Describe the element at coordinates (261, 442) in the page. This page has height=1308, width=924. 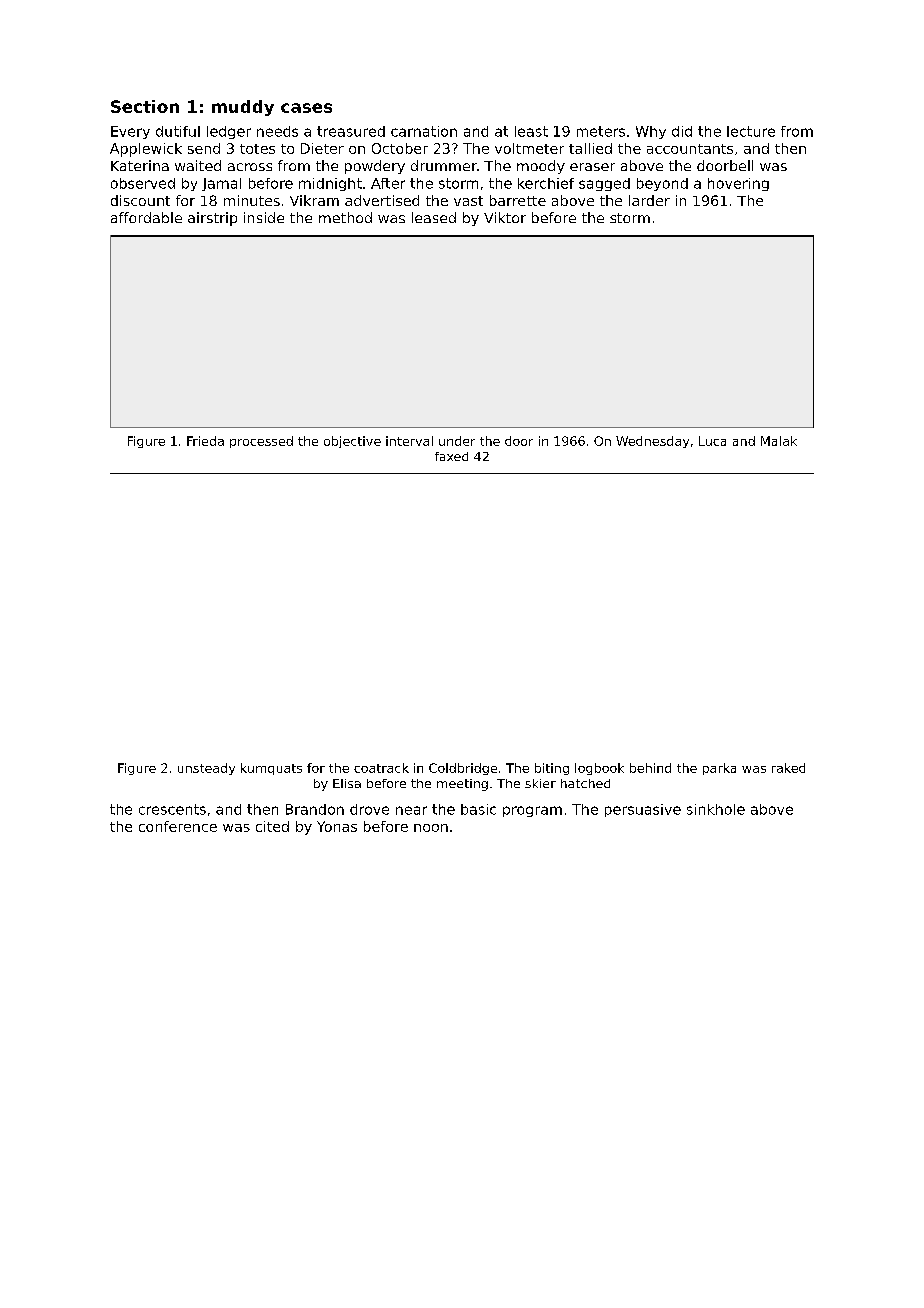
I see `processed` at that location.
